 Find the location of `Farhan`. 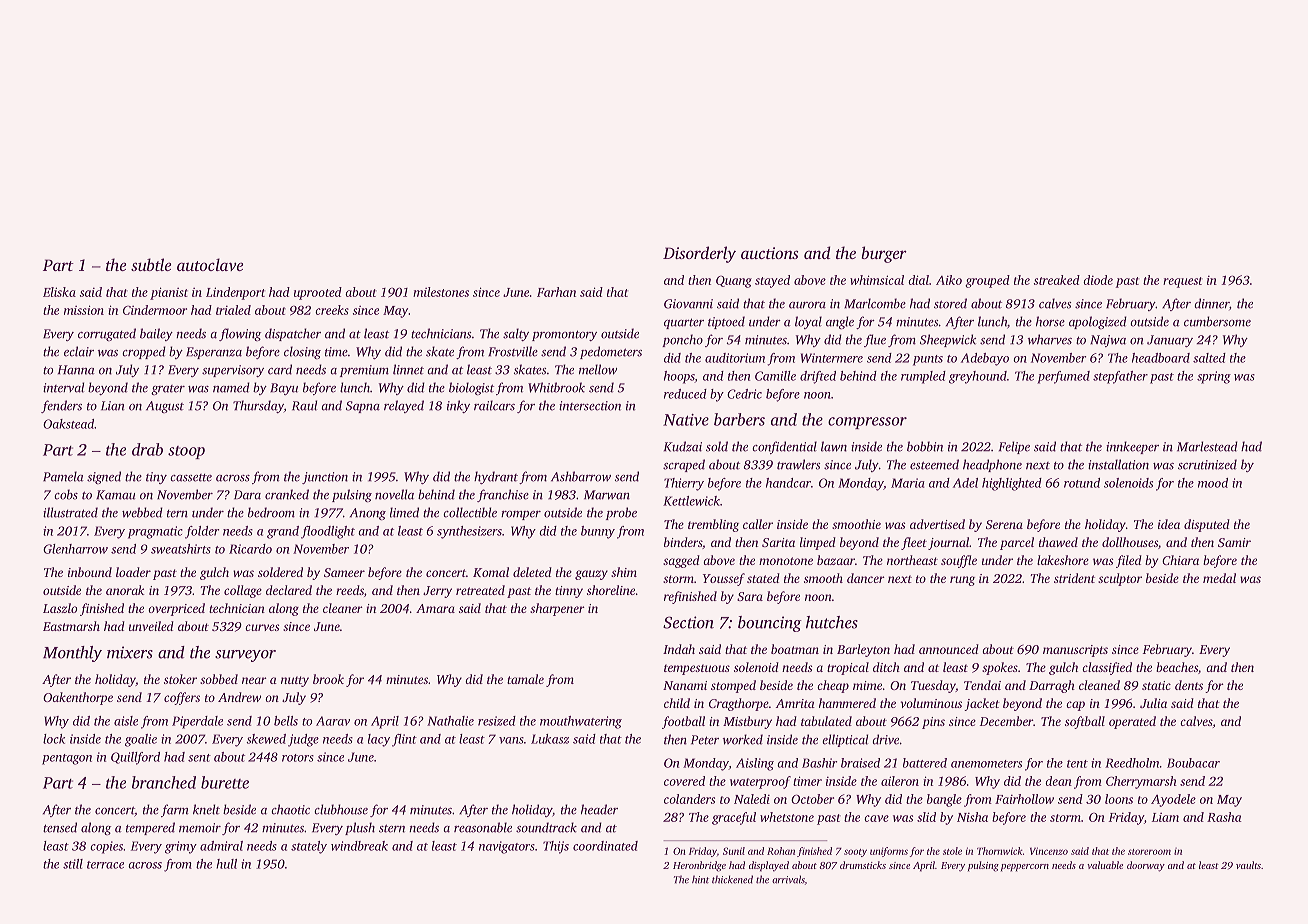

Farhan is located at coordinates (556, 292).
